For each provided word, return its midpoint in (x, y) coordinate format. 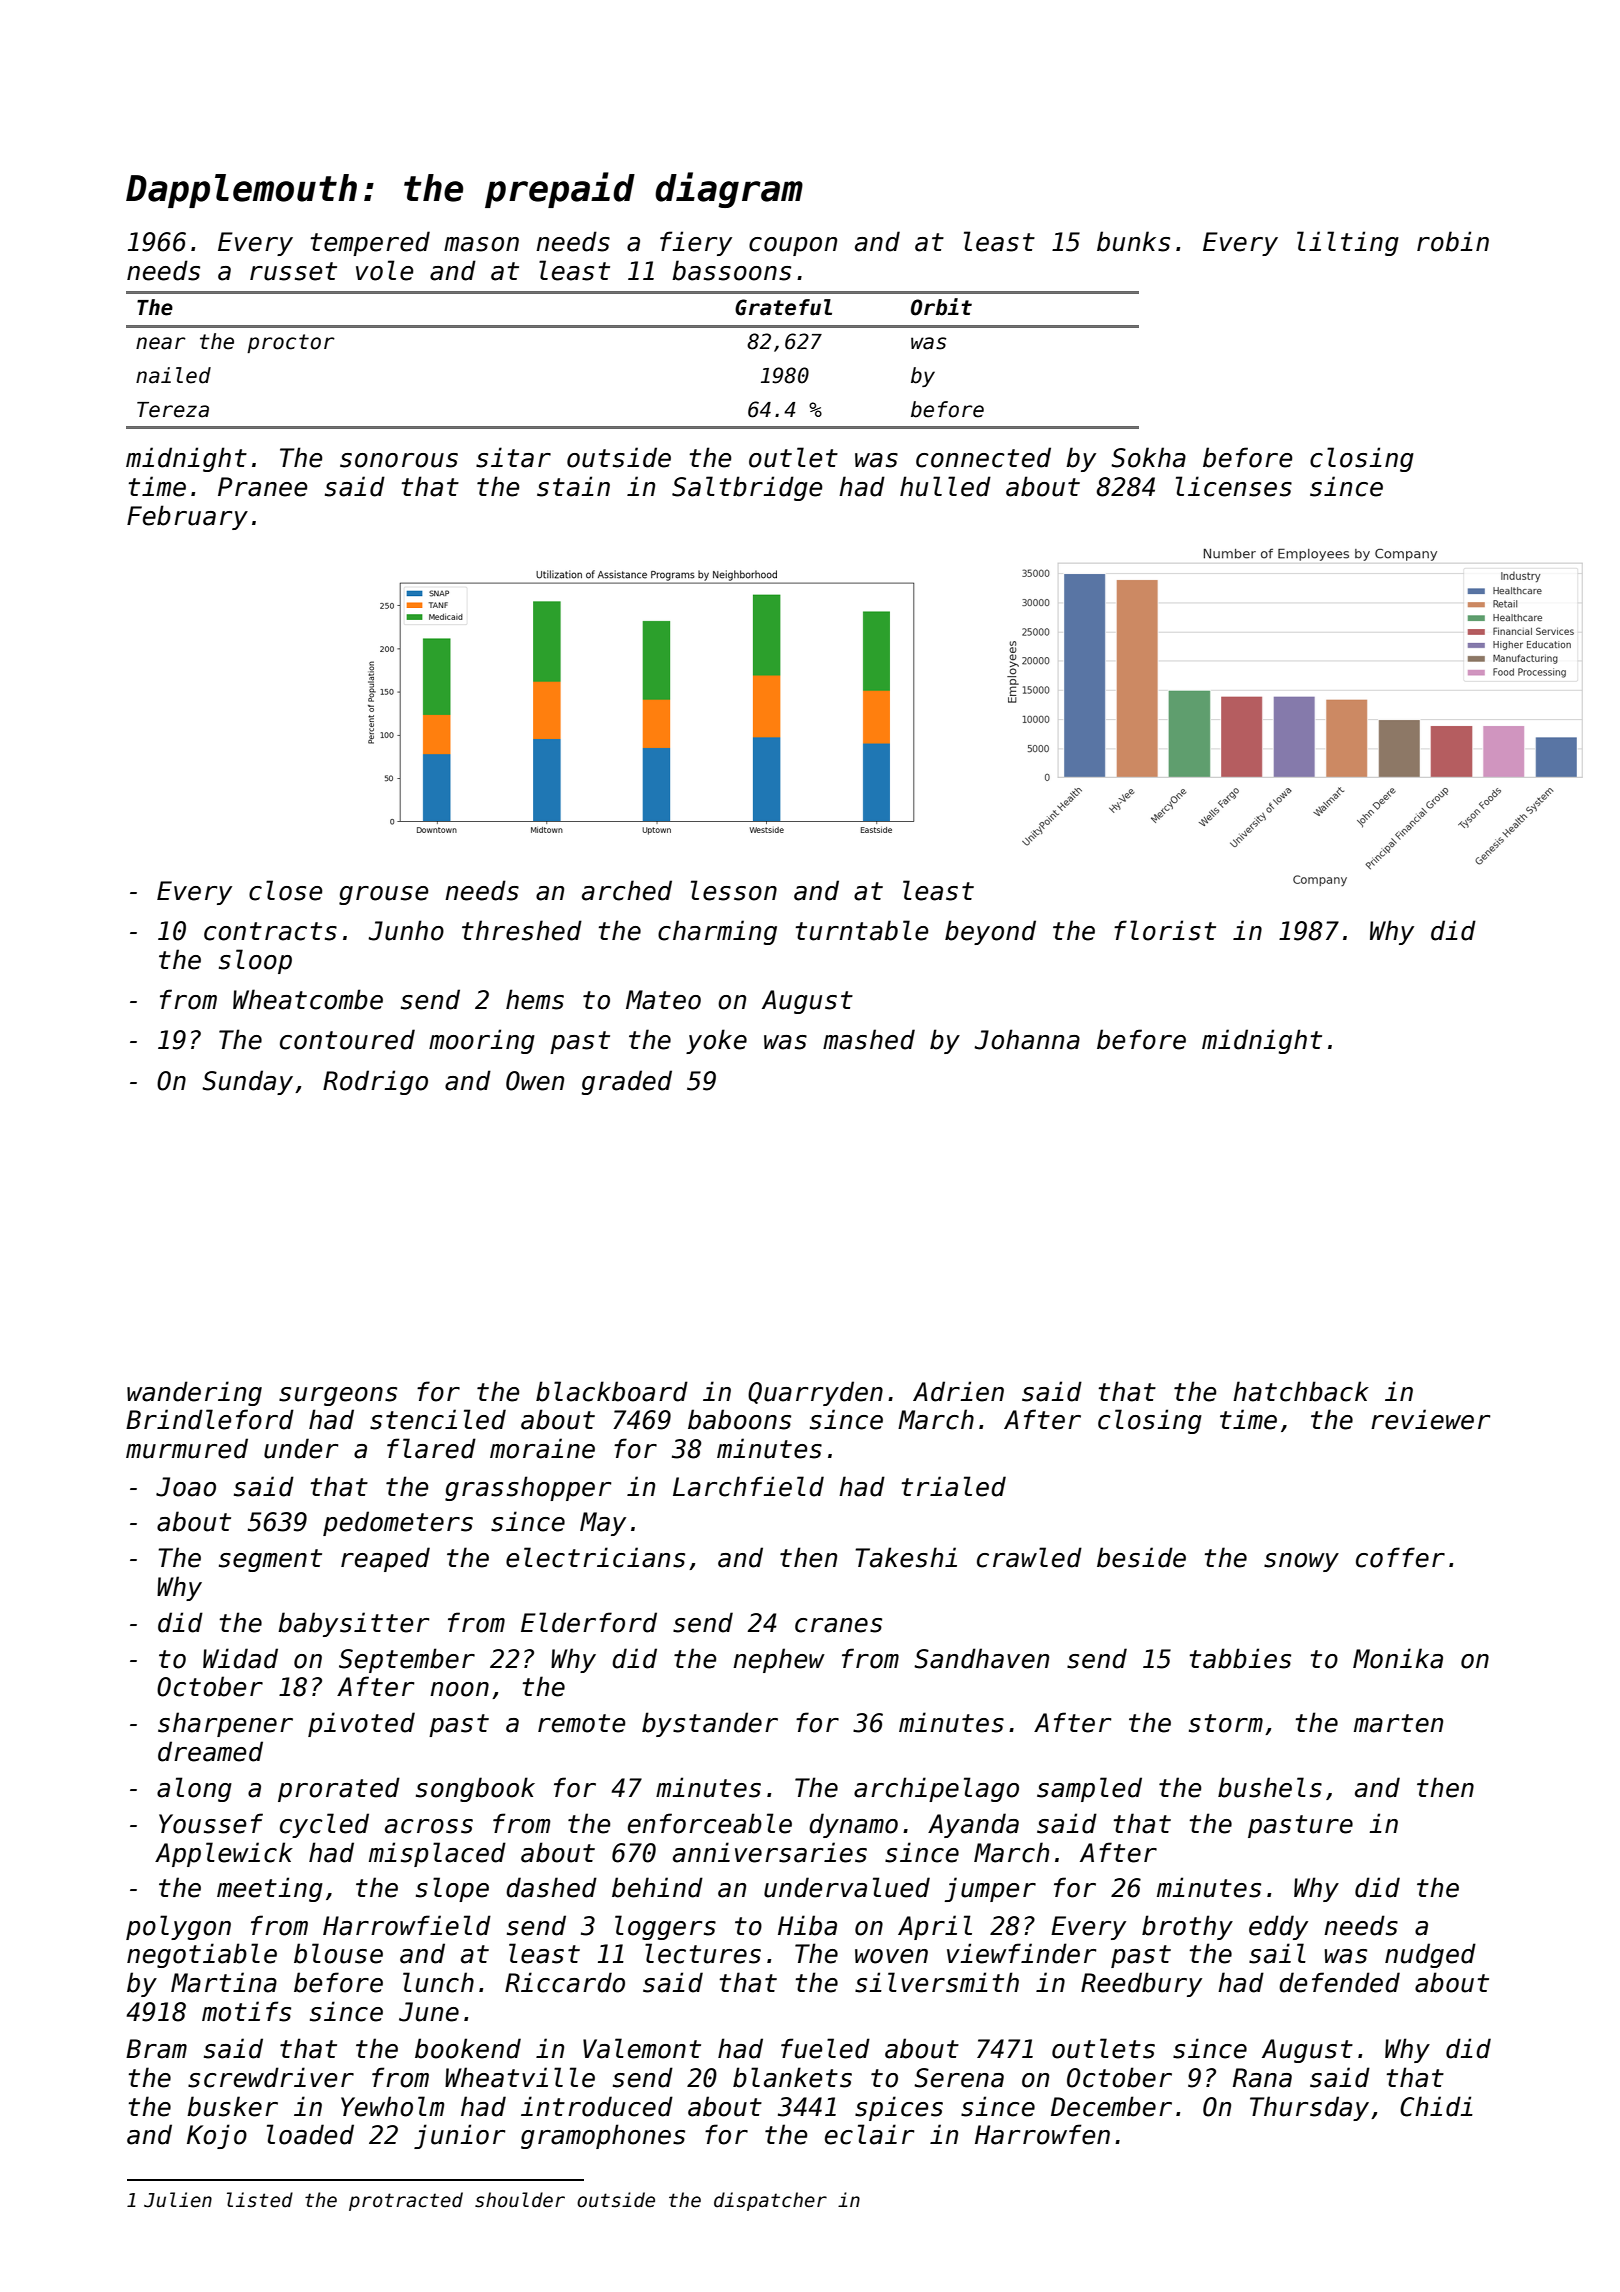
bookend (468, 2048)
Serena (959, 2078)
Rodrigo (375, 1082)
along (194, 1789)
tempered (370, 243)
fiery (696, 243)
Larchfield (748, 1486)
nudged (1430, 1955)
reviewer (1431, 1419)
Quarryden (815, 1393)
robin (1453, 241)
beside (1141, 1557)
